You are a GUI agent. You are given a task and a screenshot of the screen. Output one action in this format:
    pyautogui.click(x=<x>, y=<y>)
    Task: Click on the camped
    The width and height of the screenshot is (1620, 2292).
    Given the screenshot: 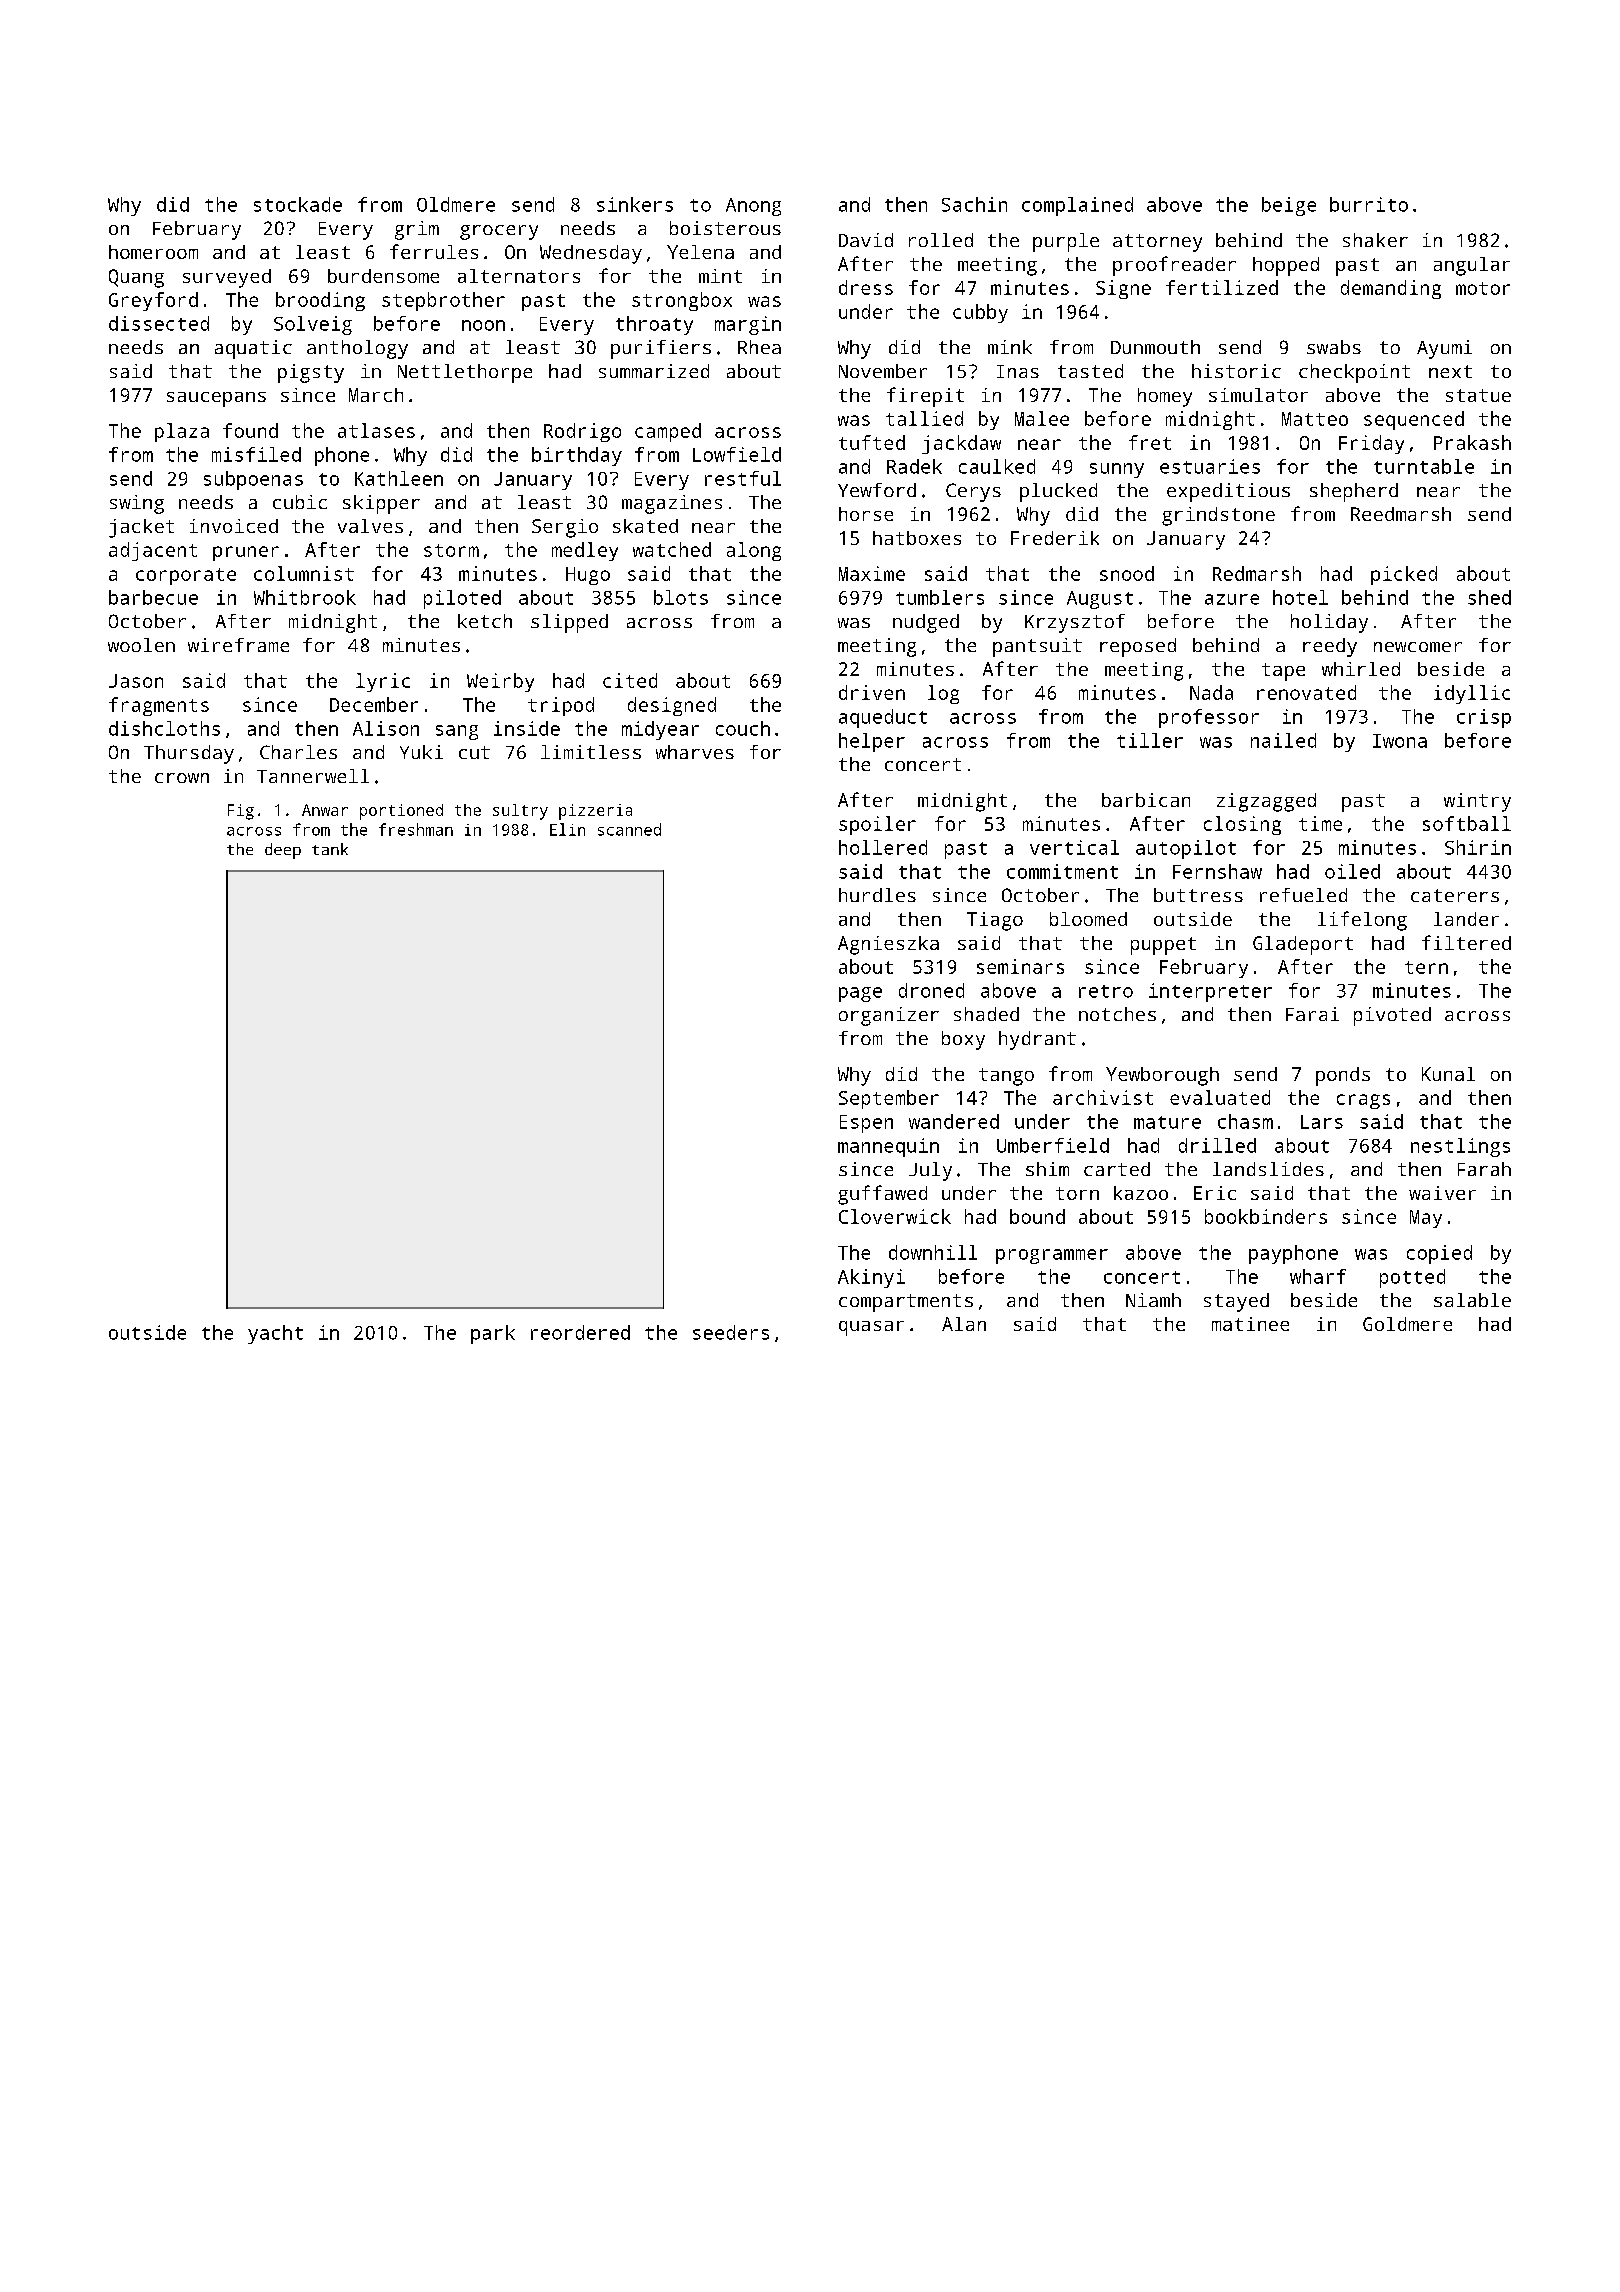 What is the action you would take?
    pyautogui.click(x=668, y=432)
